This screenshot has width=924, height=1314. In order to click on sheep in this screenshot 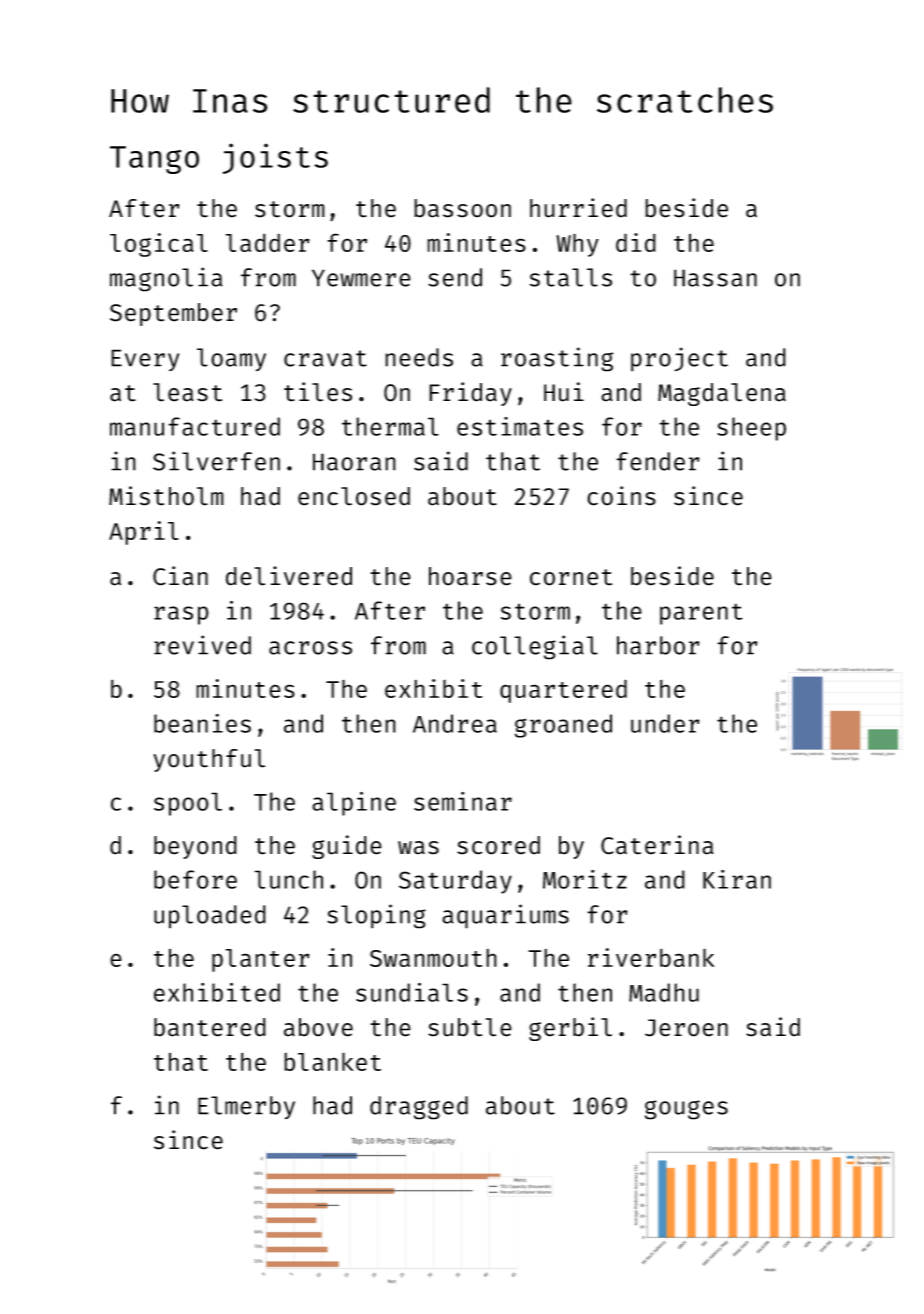, I will do `click(751, 429)`.
